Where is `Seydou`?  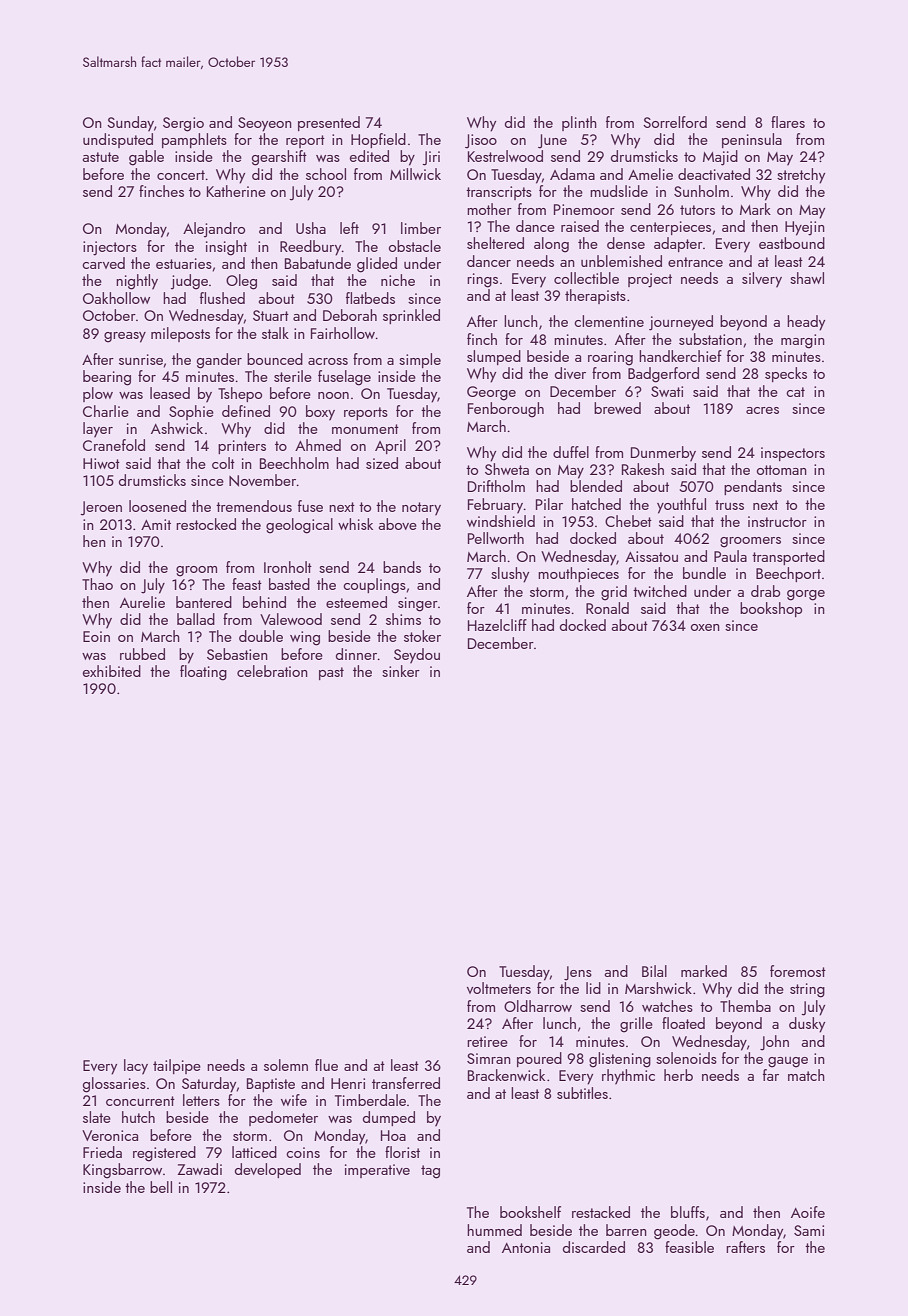
Seydou is located at coordinates (417, 656).
